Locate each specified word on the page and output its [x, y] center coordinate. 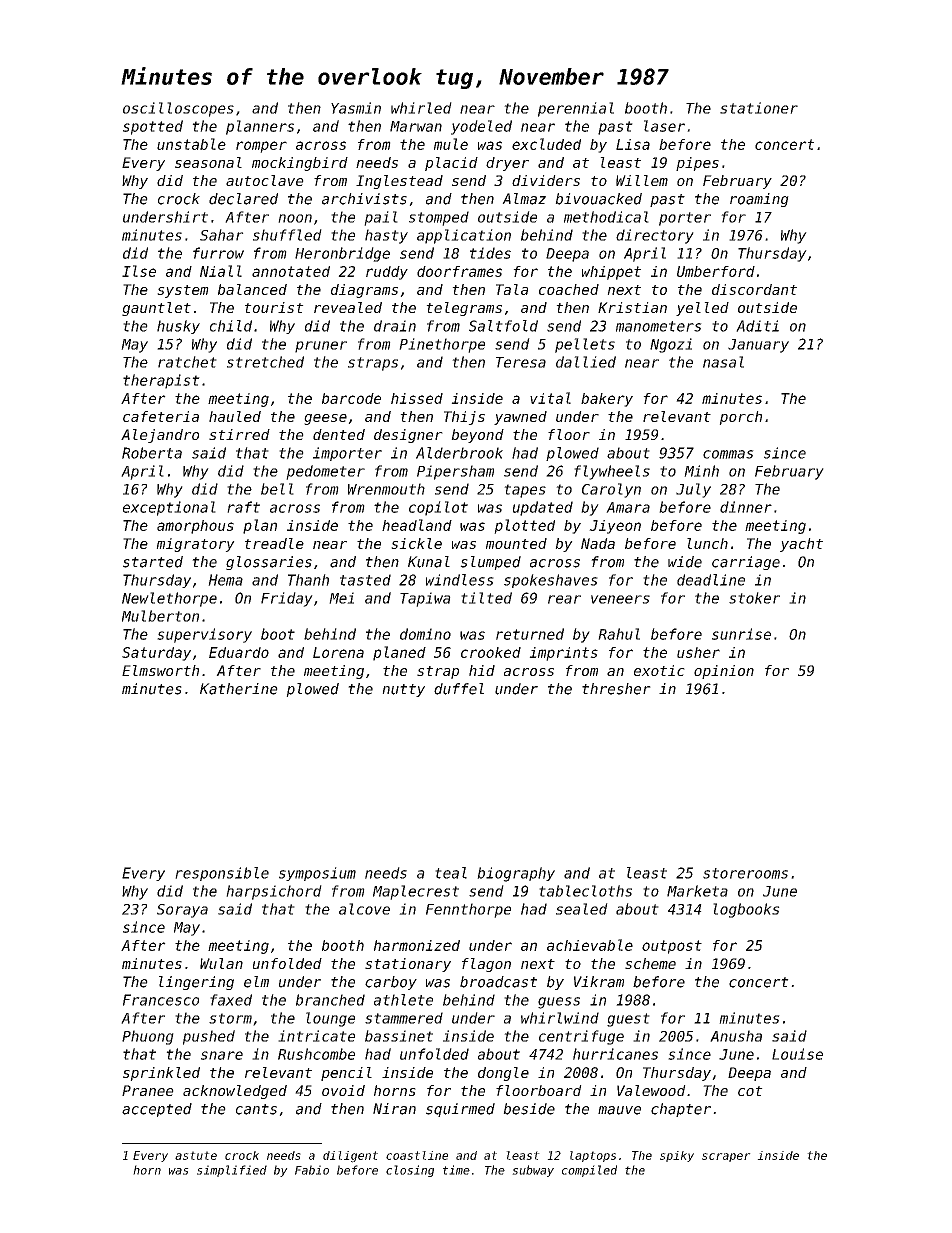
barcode [351, 398]
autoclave [265, 180]
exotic [659, 670]
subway [533, 1171]
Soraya [182, 911]
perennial [576, 109]
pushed [209, 1037]
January [758, 346]
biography [516, 874]
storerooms [745, 873]
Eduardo [239, 652]
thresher [616, 689]
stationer [759, 108]
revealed [348, 307]
